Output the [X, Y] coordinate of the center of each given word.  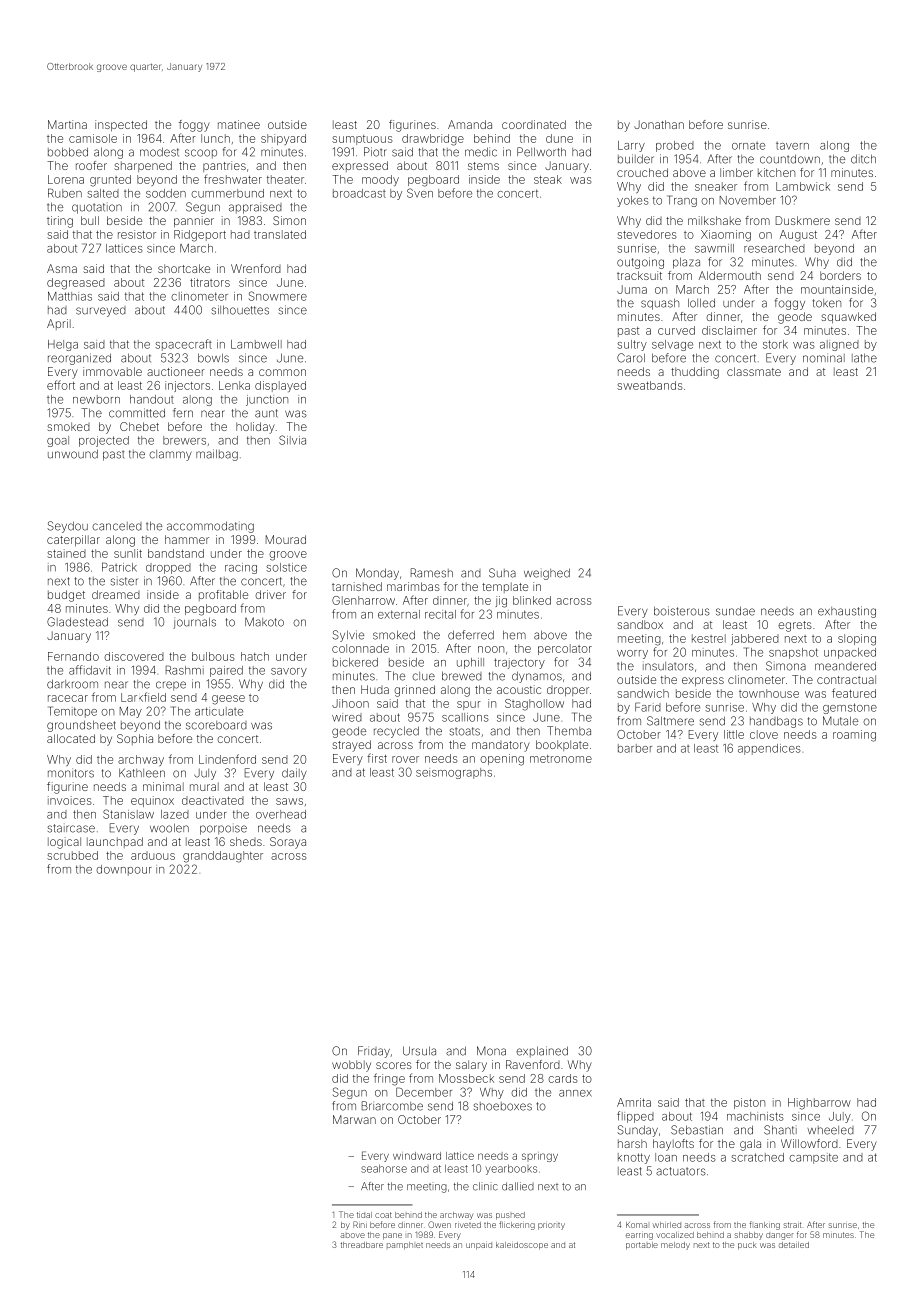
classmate [754, 371]
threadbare [362, 1245]
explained [542, 1052]
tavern [792, 146]
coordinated [534, 124]
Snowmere [278, 296]
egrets [795, 626]
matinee [239, 124]
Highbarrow [819, 1104]
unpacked [850, 653]
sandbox [640, 624]
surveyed [101, 311]
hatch [255, 656]
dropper [568, 691]
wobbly [351, 1066]
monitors [71, 773]
